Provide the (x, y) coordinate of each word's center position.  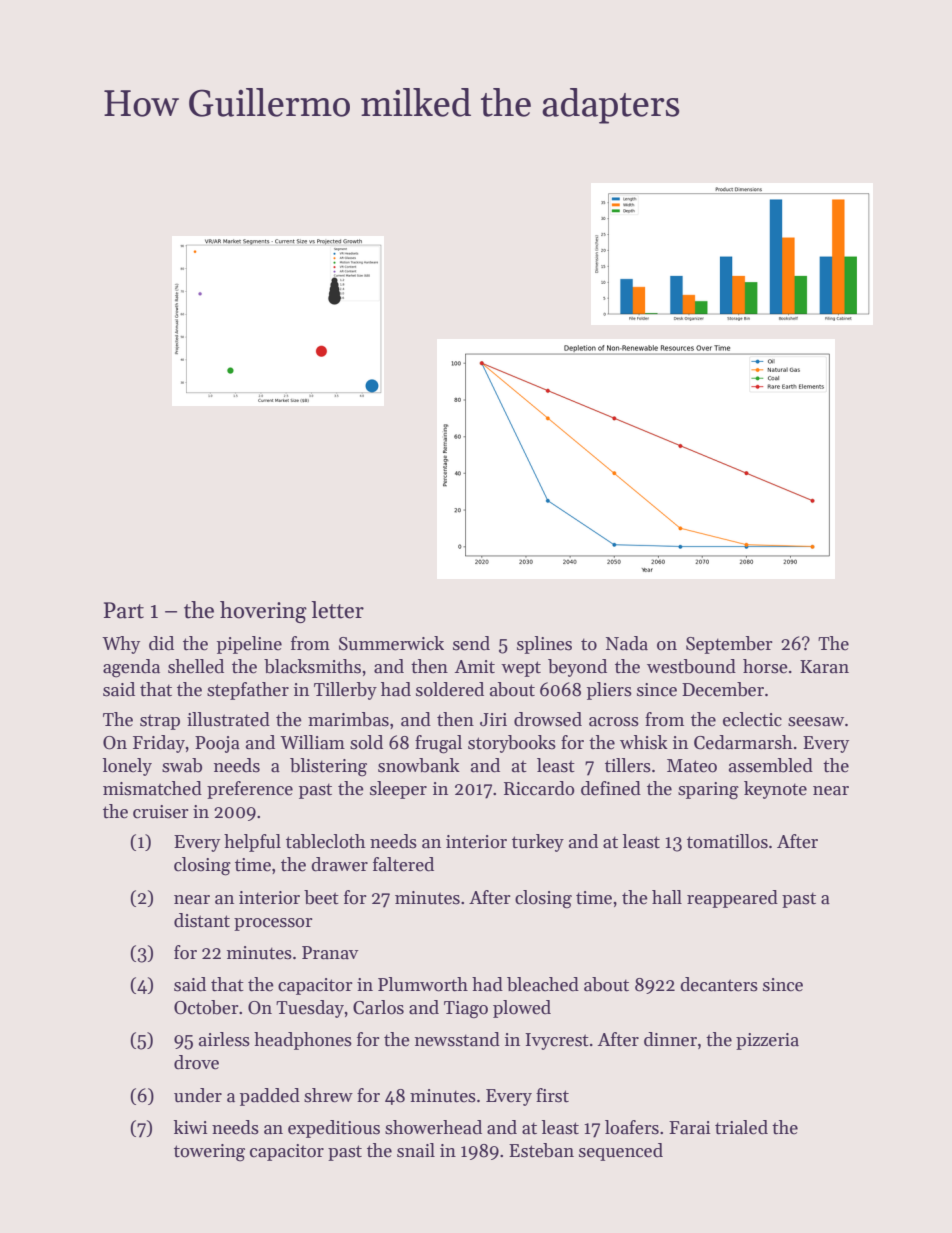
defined (611, 788)
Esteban (541, 1150)
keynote (775, 790)
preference (250, 790)
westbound (691, 666)
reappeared (732, 899)
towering (209, 1153)
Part (124, 610)
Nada (627, 643)
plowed (522, 1009)
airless (224, 1039)
